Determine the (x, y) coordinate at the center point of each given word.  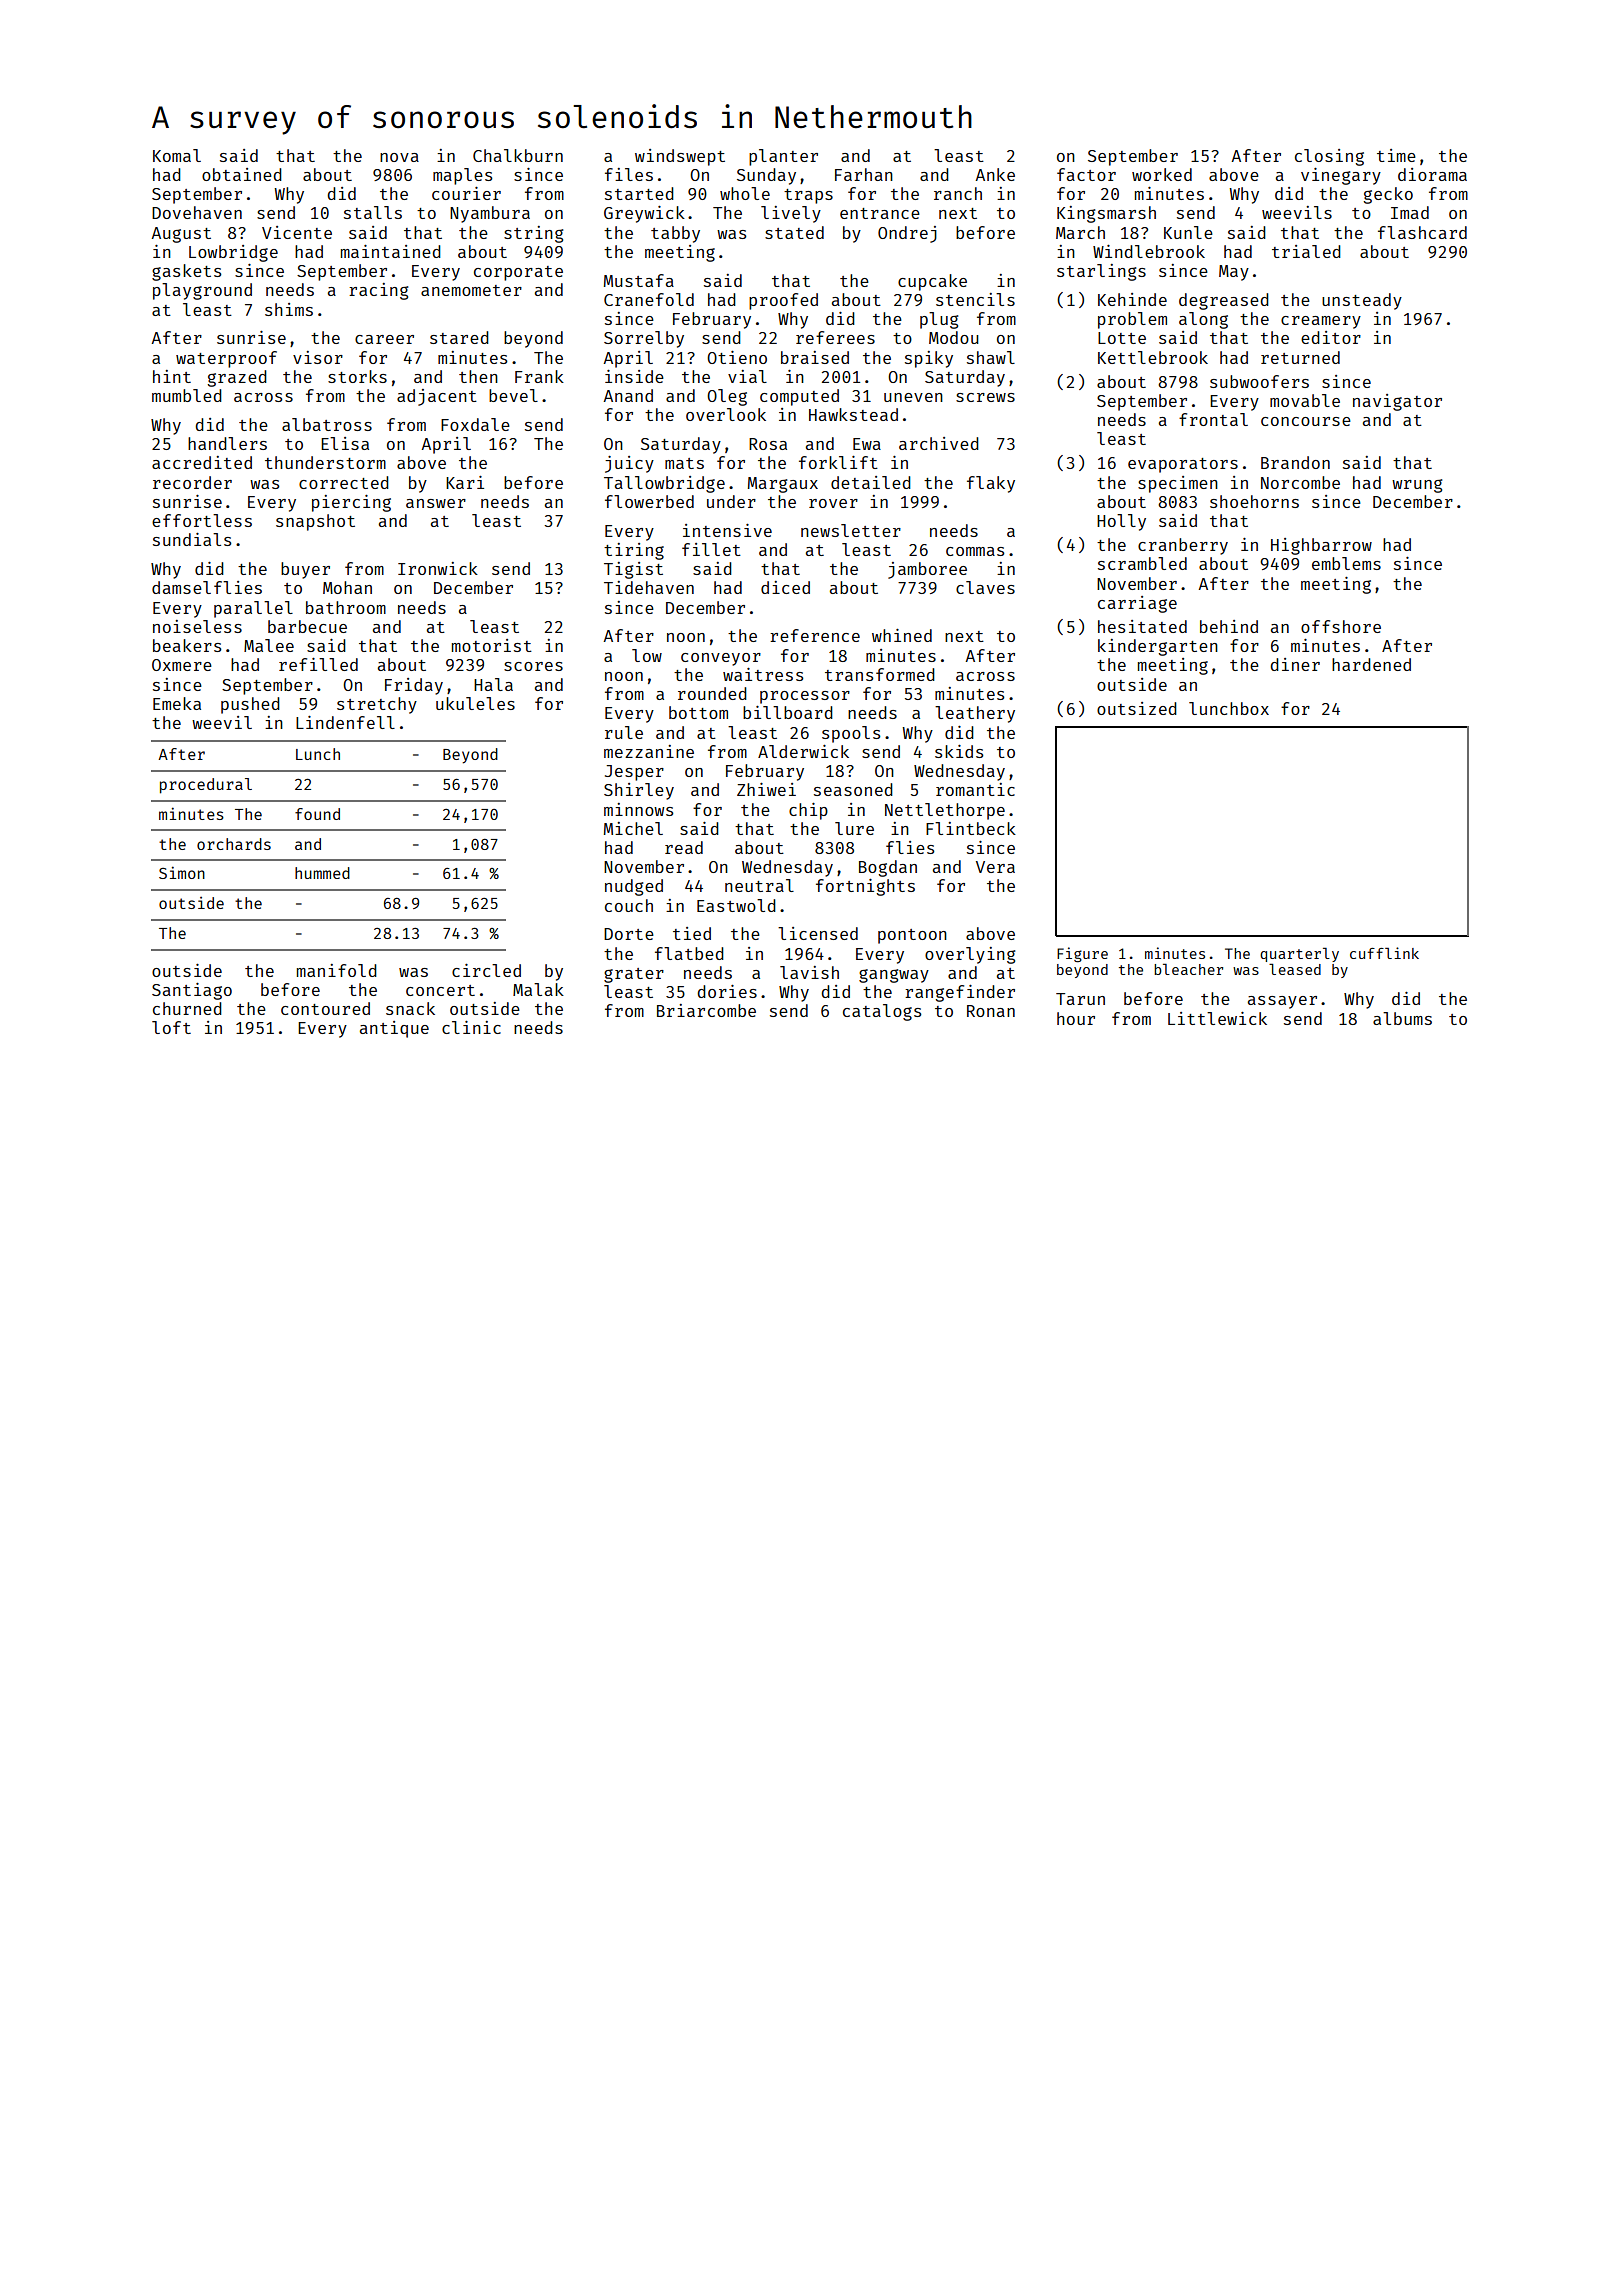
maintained (391, 251)
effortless (202, 520)
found (317, 814)
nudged (634, 887)
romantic (975, 789)
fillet (711, 549)
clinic (471, 1027)
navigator (1397, 402)
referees (835, 337)
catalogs (882, 1012)
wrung (1417, 486)
